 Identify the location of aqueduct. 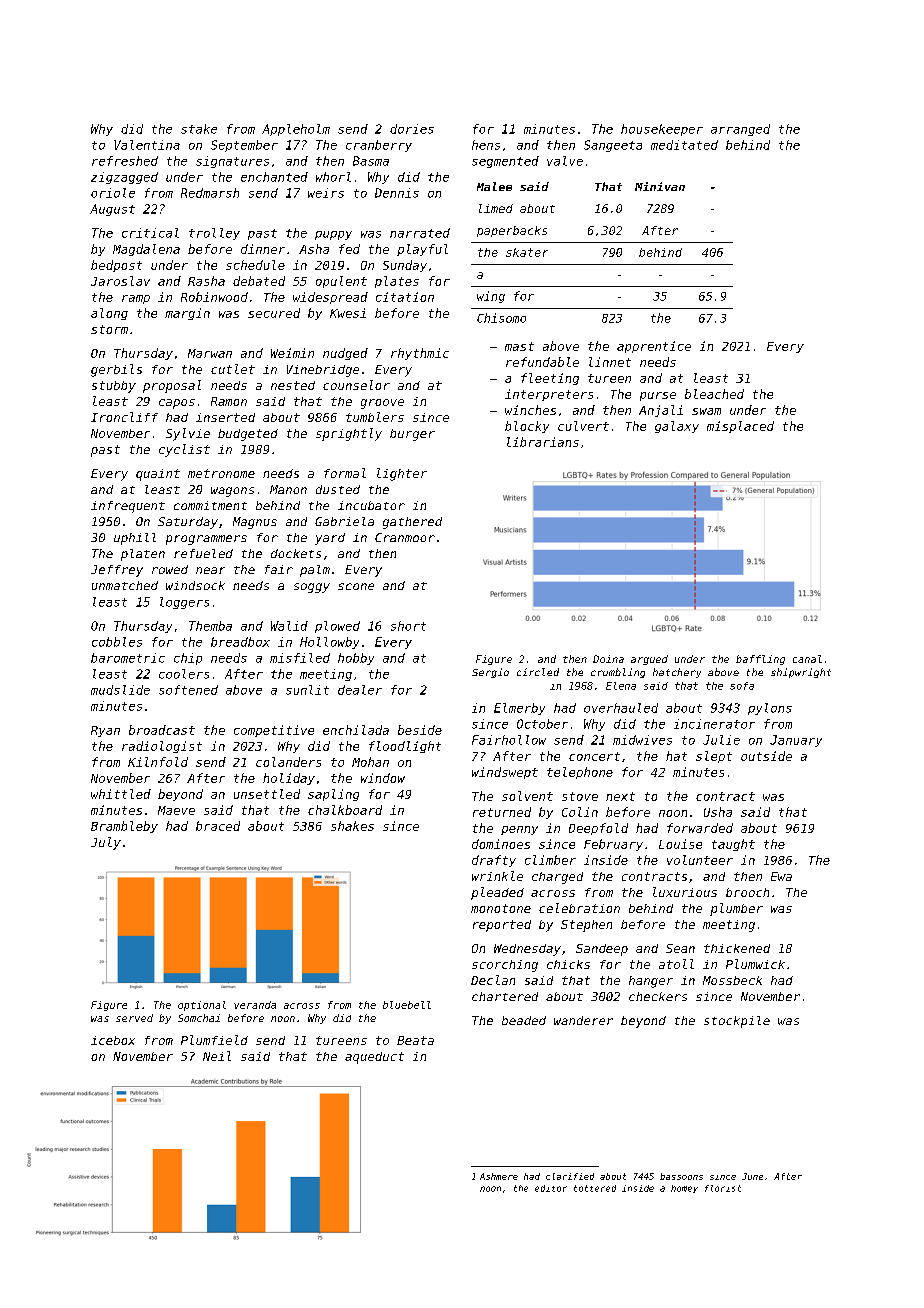
(374, 1058).
